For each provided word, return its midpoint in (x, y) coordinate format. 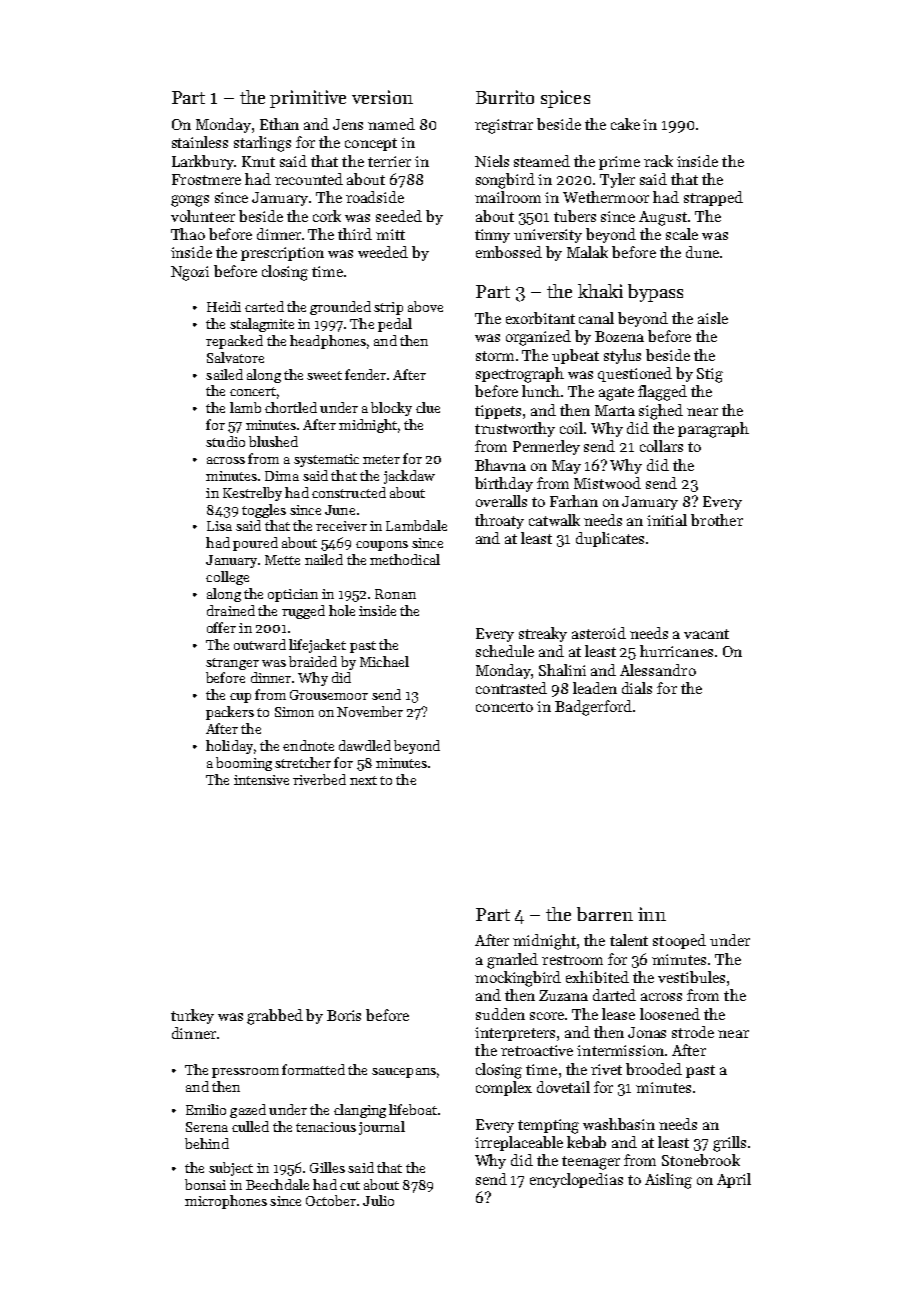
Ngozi (190, 273)
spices (565, 99)
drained (231, 610)
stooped (679, 941)
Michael (384, 661)
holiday (229, 747)
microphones (226, 1202)
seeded (399, 216)
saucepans (404, 1073)
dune (702, 252)
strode (693, 1032)
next (363, 780)
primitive (308, 99)
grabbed (275, 1017)
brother (717, 520)
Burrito (505, 97)
